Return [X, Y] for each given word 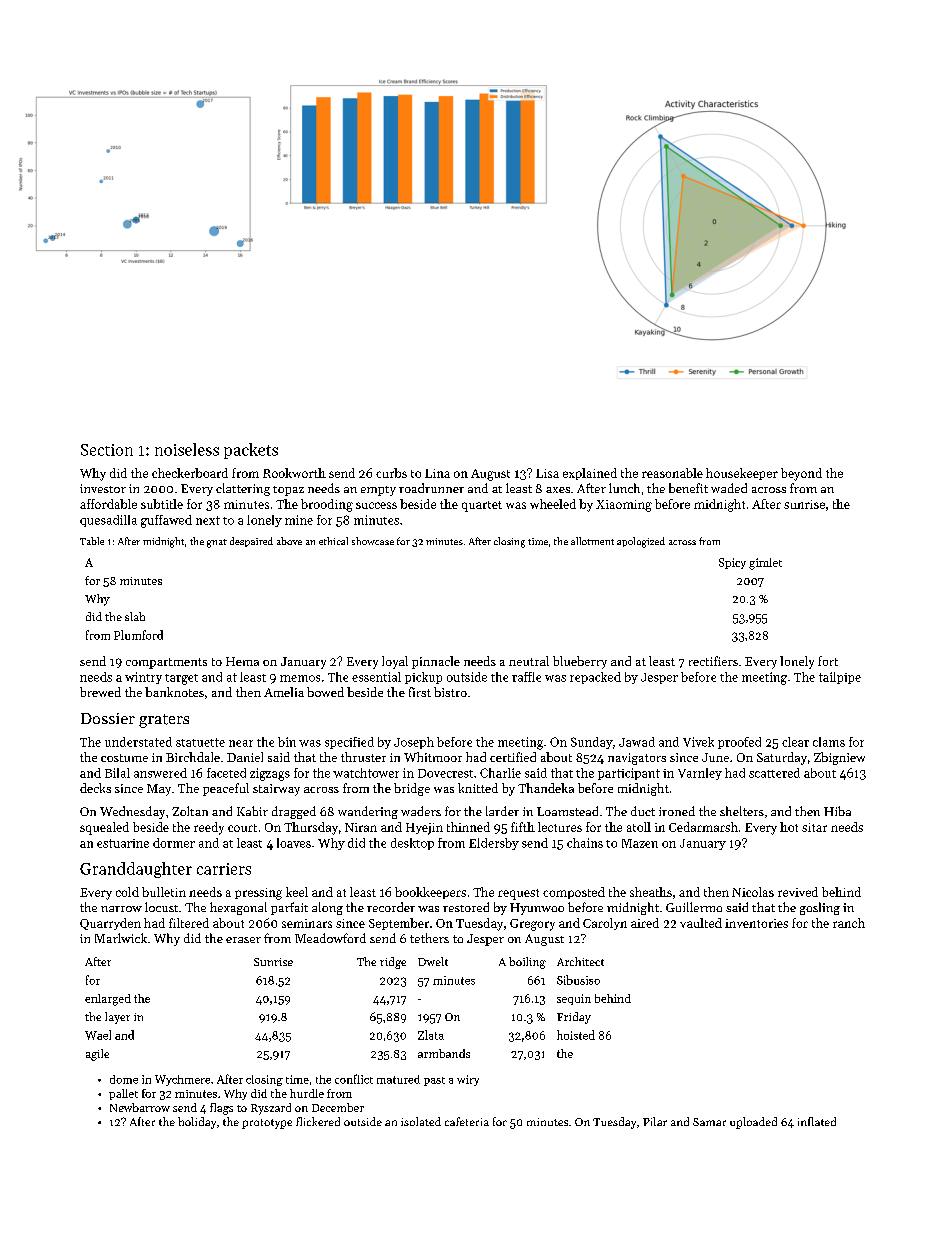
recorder [391, 907]
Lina [437, 473]
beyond [801, 474]
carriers [224, 869]
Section [107, 450]
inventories [756, 923]
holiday [197, 1123]
